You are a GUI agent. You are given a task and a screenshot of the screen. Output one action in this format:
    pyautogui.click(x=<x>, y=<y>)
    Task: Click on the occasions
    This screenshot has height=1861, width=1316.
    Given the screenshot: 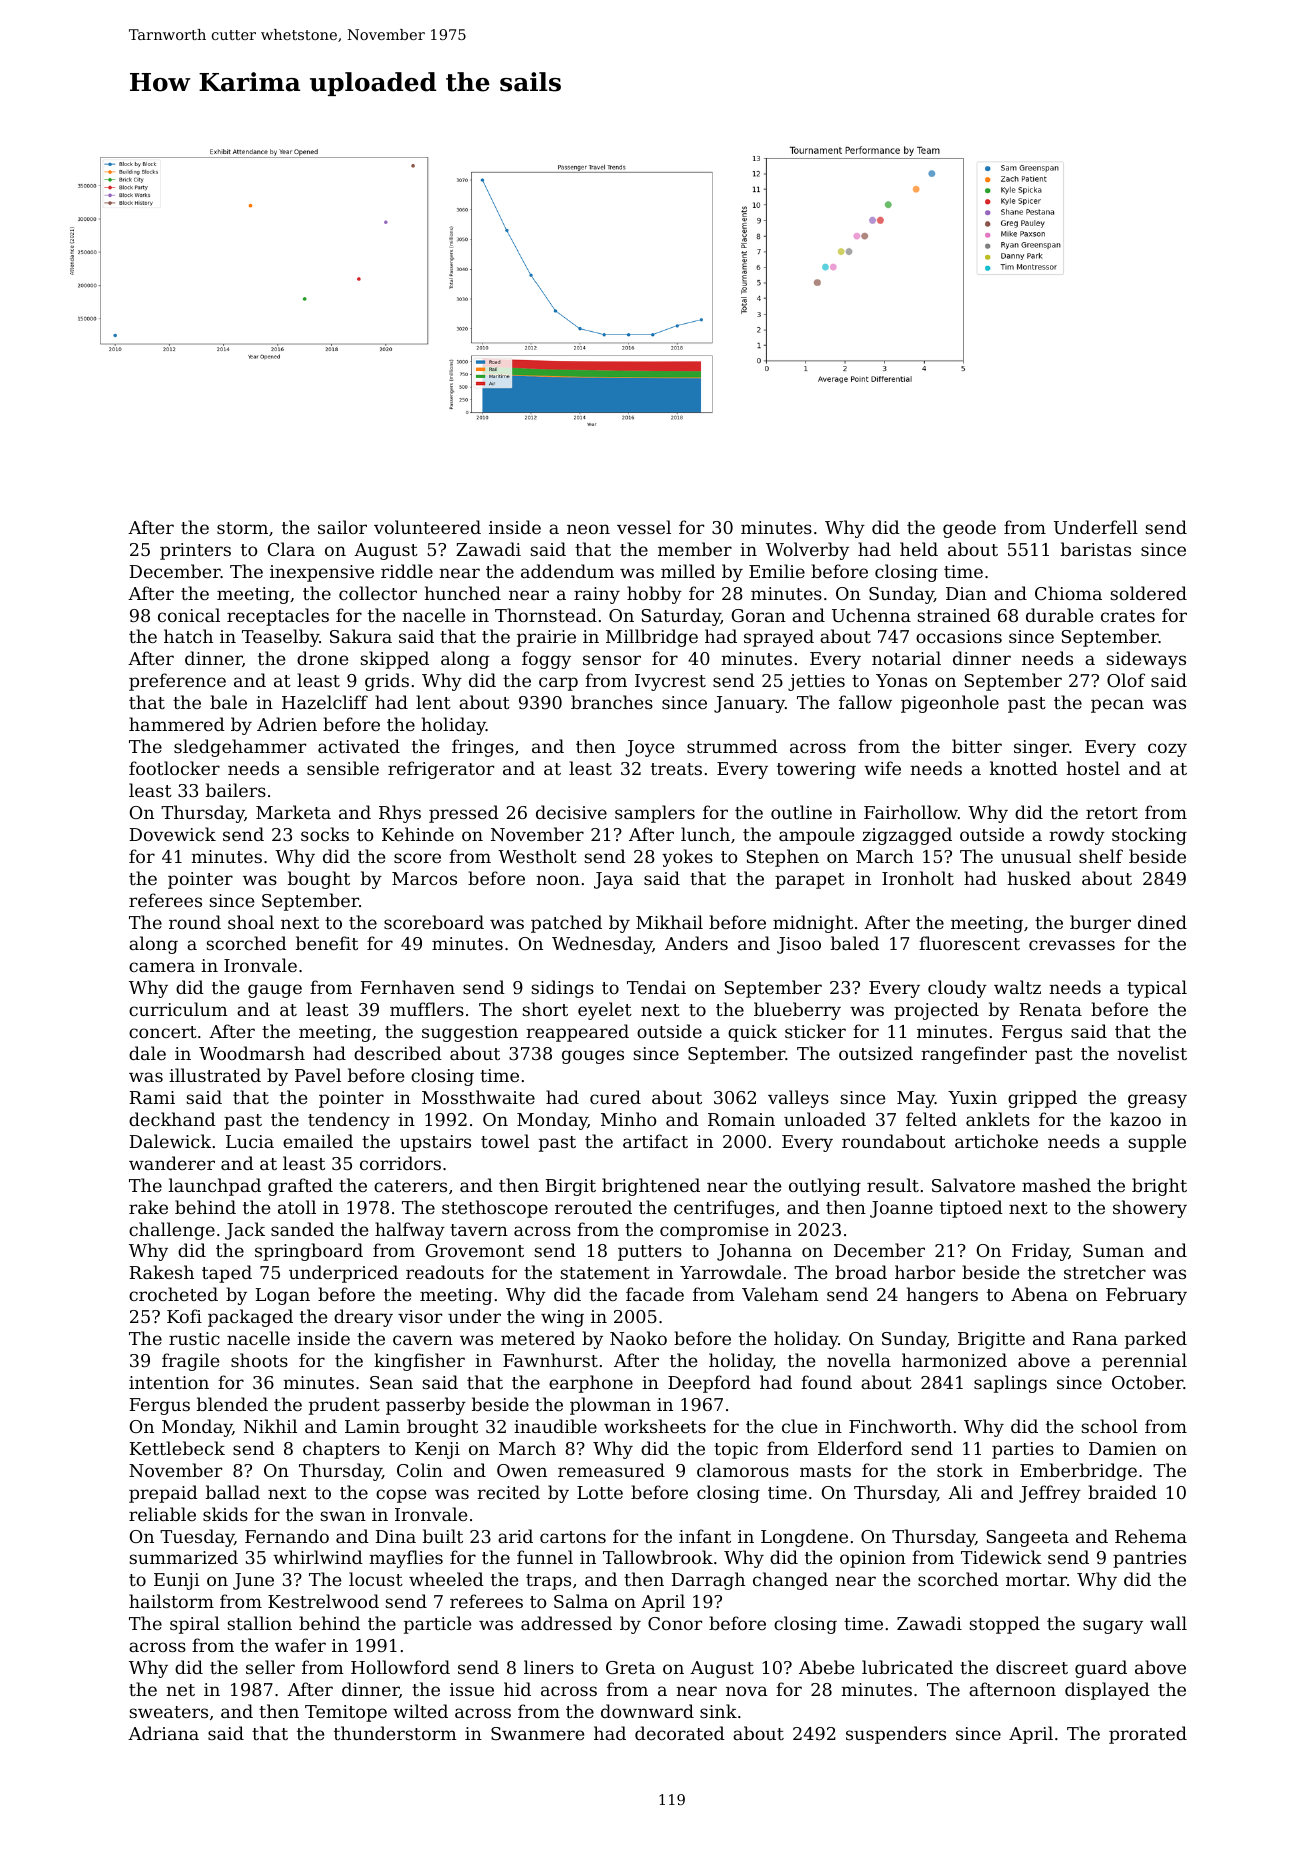 What is the action you would take?
    pyautogui.click(x=959, y=636)
